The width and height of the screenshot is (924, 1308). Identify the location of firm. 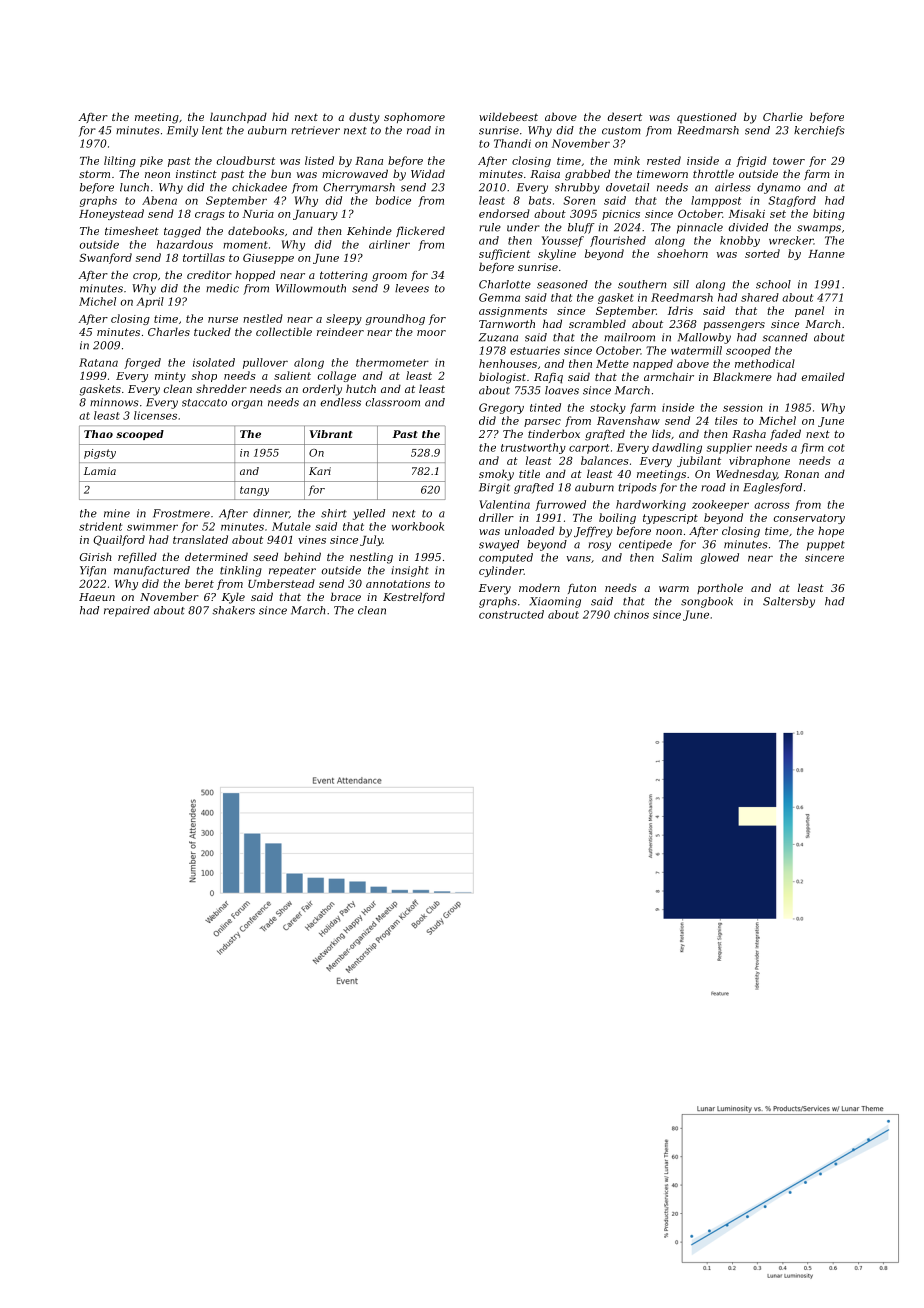
(812, 448).
